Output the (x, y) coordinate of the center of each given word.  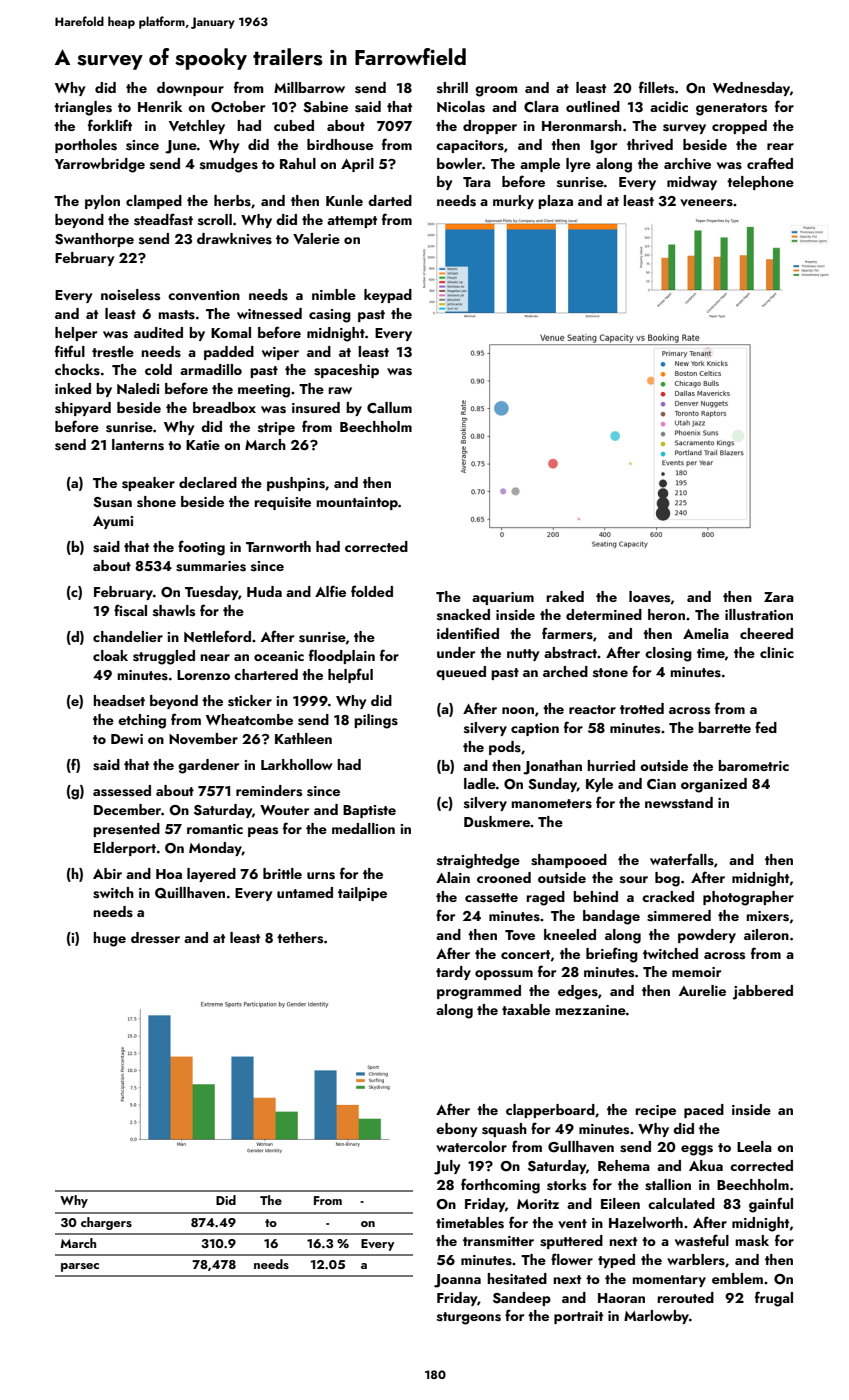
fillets (656, 87)
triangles (83, 108)
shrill (452, 88)
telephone (760, 183)
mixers (767, 916)
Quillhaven (190, 893)
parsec (80, 1267)
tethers (300, 938)
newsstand (679, 803)
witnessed (269, 314)
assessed (122, 791)
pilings (376, 721)
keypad (388, 296)
